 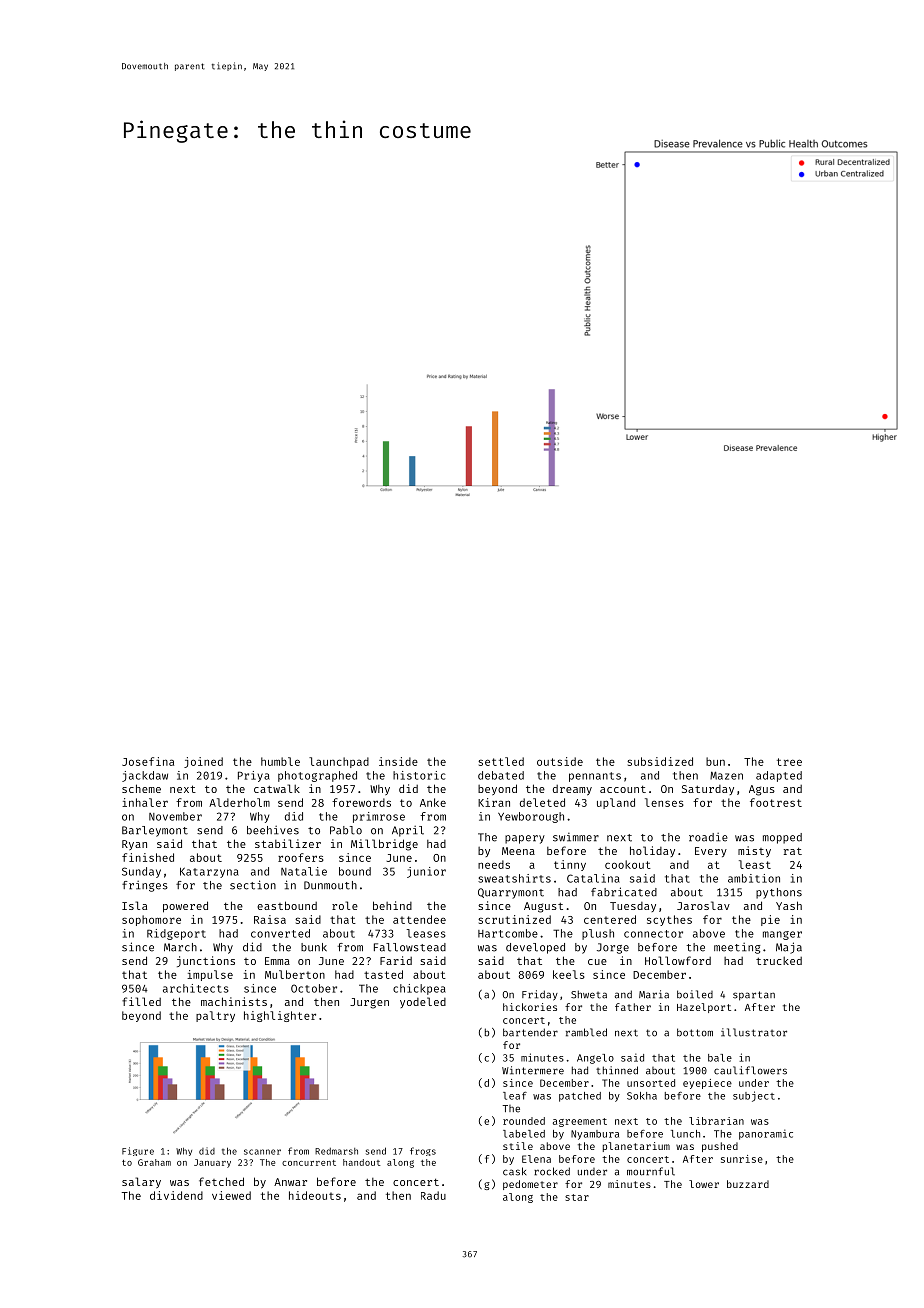 What do you see at coordinates (151, 920) in the document?
I see `sophomore` at bounding box center [151, 920].
